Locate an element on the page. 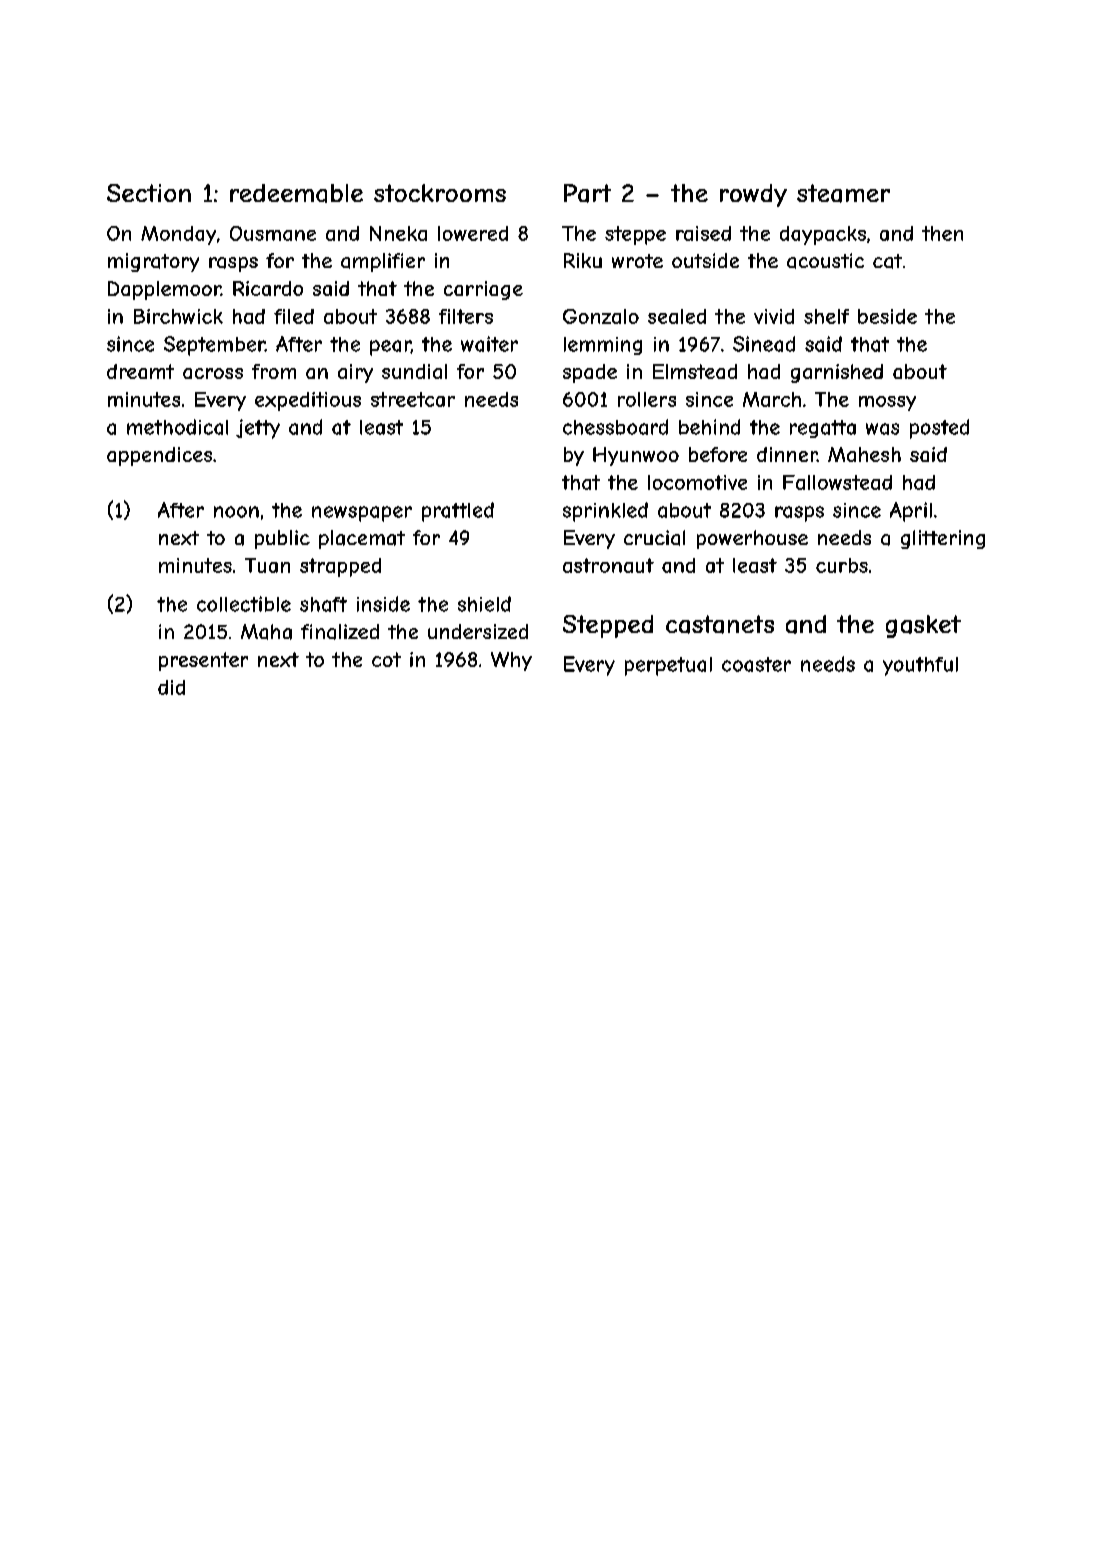  Why is located at coordinates (511, 661).
